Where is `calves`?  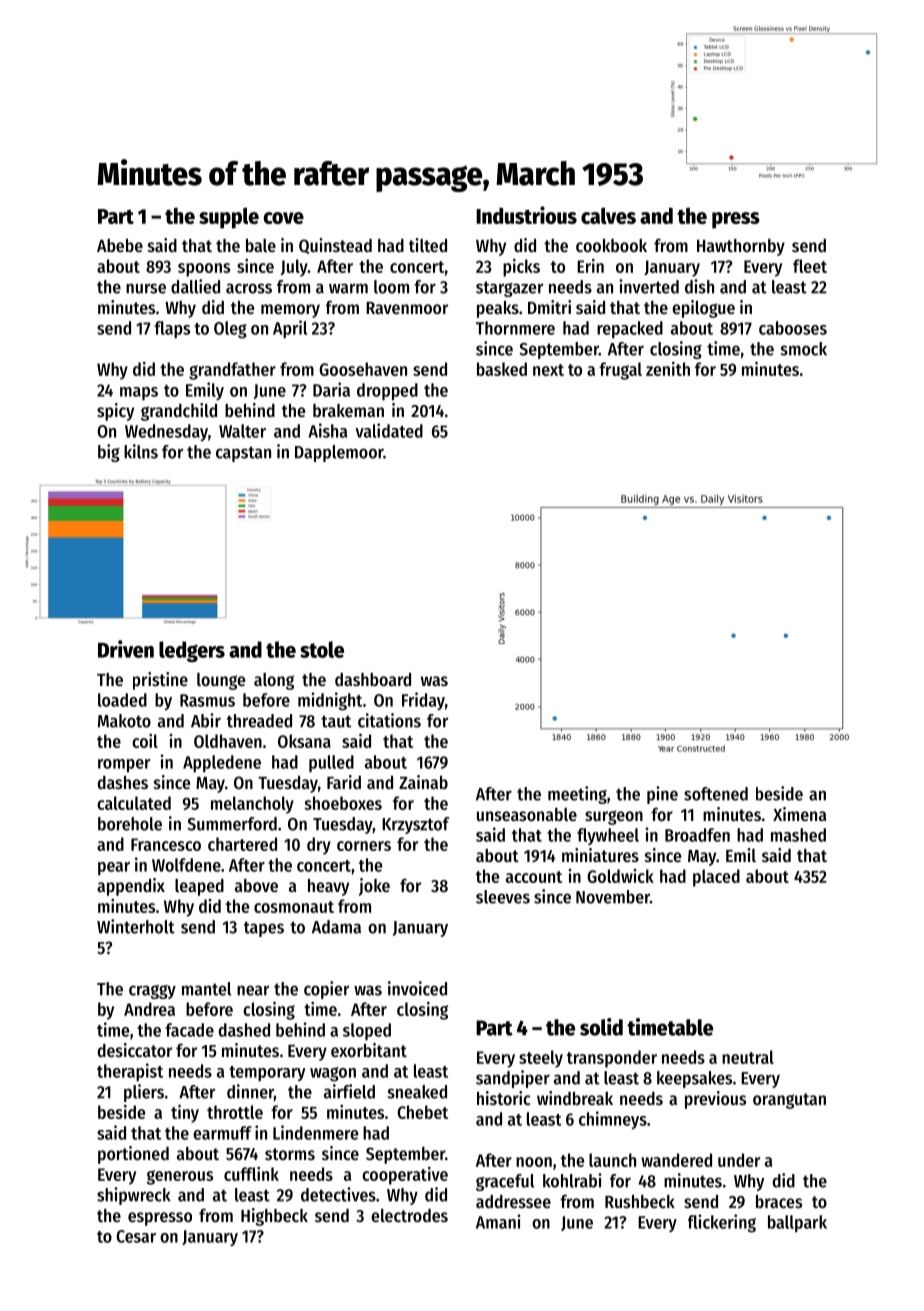 calves is located at coordinates (608, 215).
